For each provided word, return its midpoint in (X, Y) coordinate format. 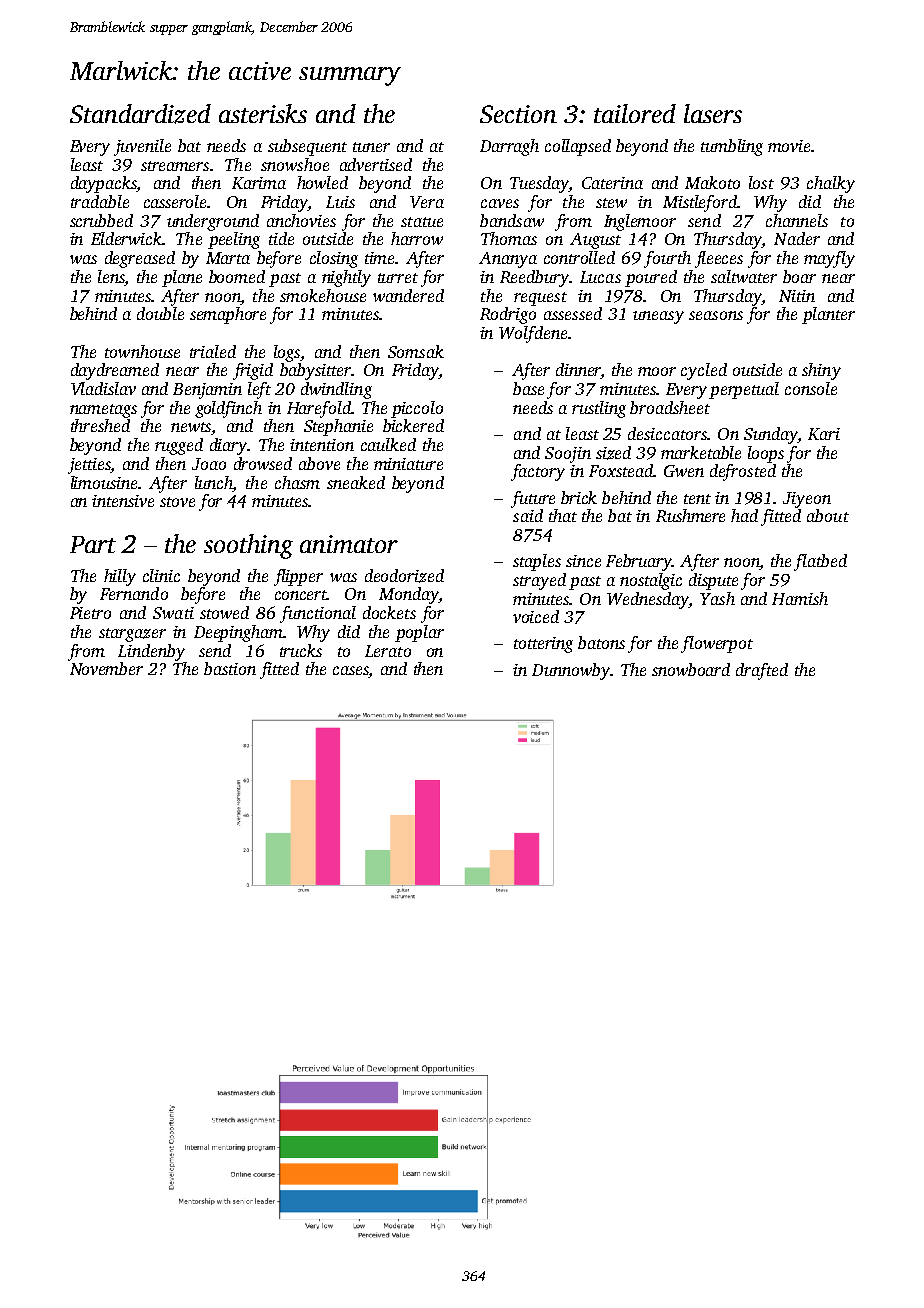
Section (518, 114)
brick (579, 497)
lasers (713, 113)
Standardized (140, 114)
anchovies (301, 220)
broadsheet (670, 407)
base (528, 388)
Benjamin (207, 391)
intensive (123, 501)
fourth (667, 259)
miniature (408, 464)
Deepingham (238, 633)
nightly (346, 278)
